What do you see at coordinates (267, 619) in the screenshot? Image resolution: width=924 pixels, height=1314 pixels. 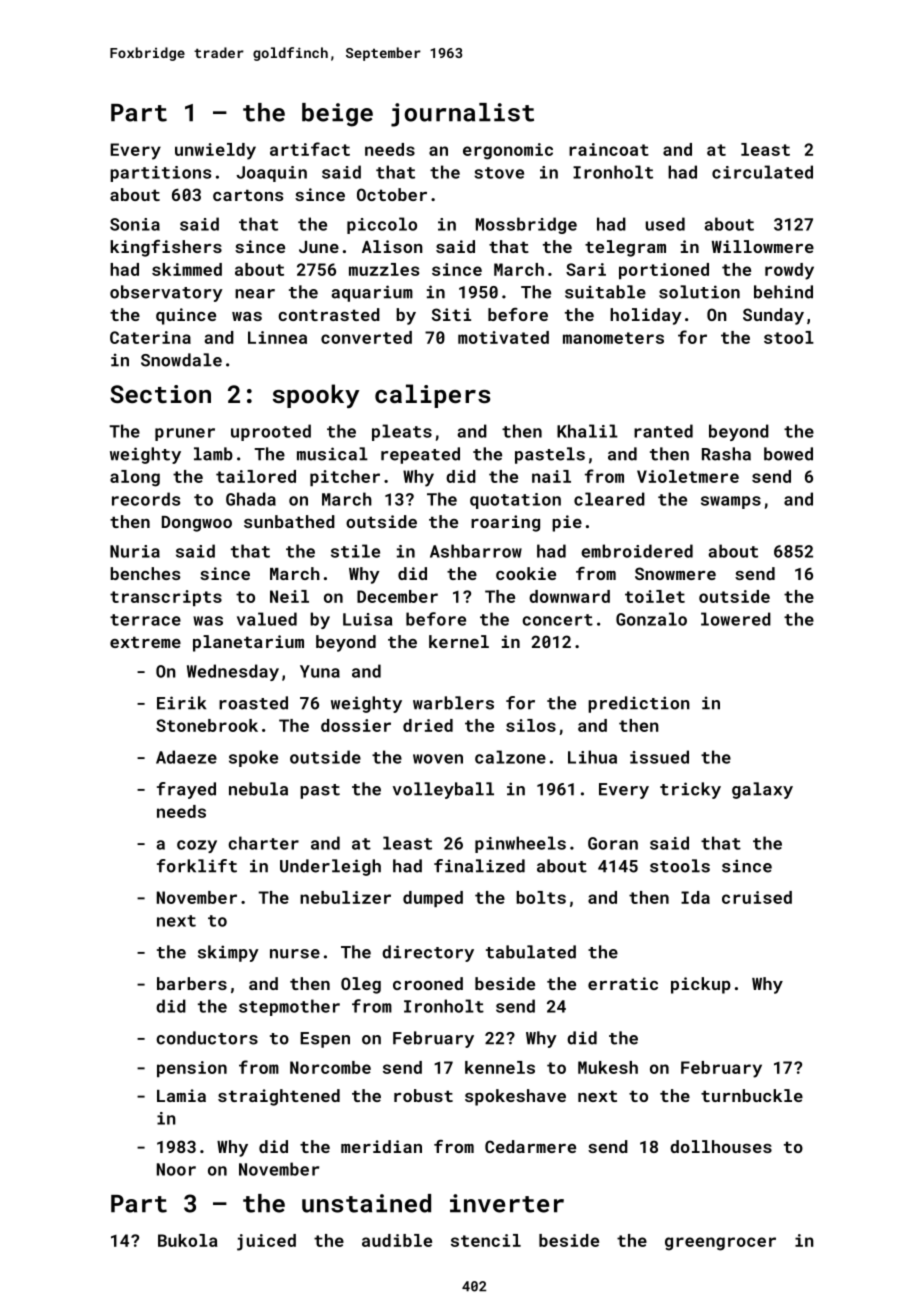 I see `valued` at bounding box center [267, 619].
